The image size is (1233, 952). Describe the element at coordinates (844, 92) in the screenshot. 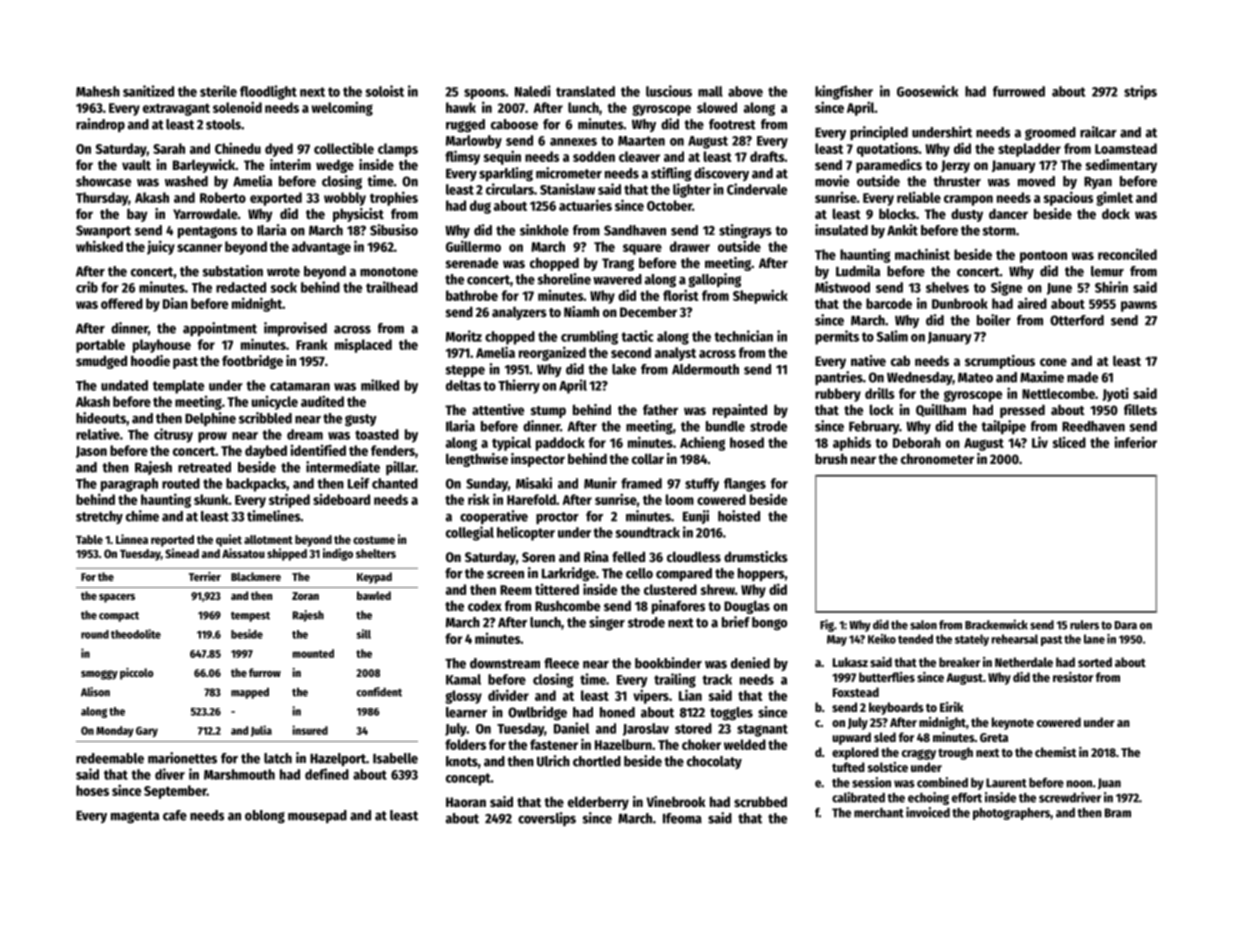

I see `kingfisher` at that location.
